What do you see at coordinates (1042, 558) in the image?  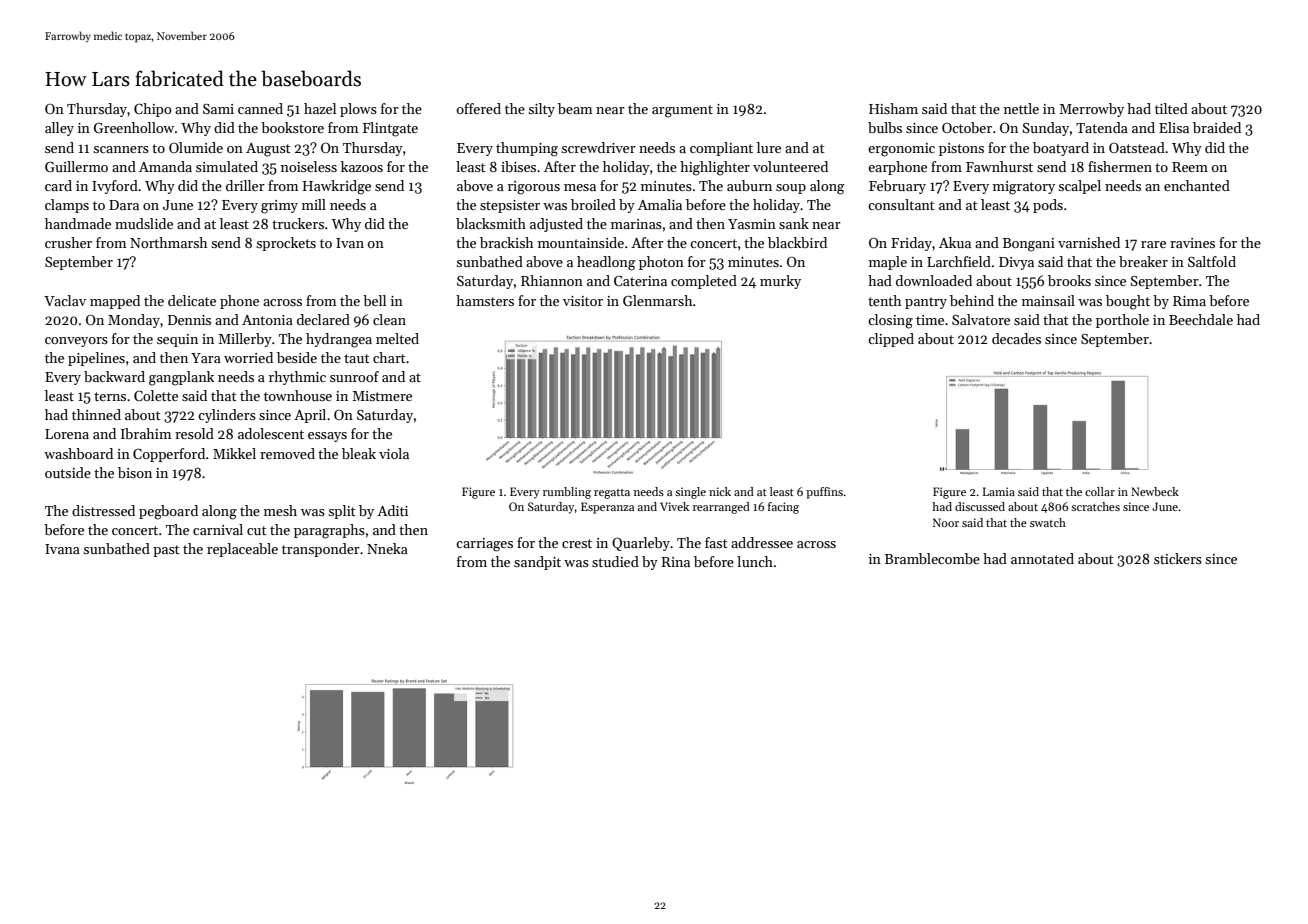 I see `annotated` at bounding box center [1042, 558].
